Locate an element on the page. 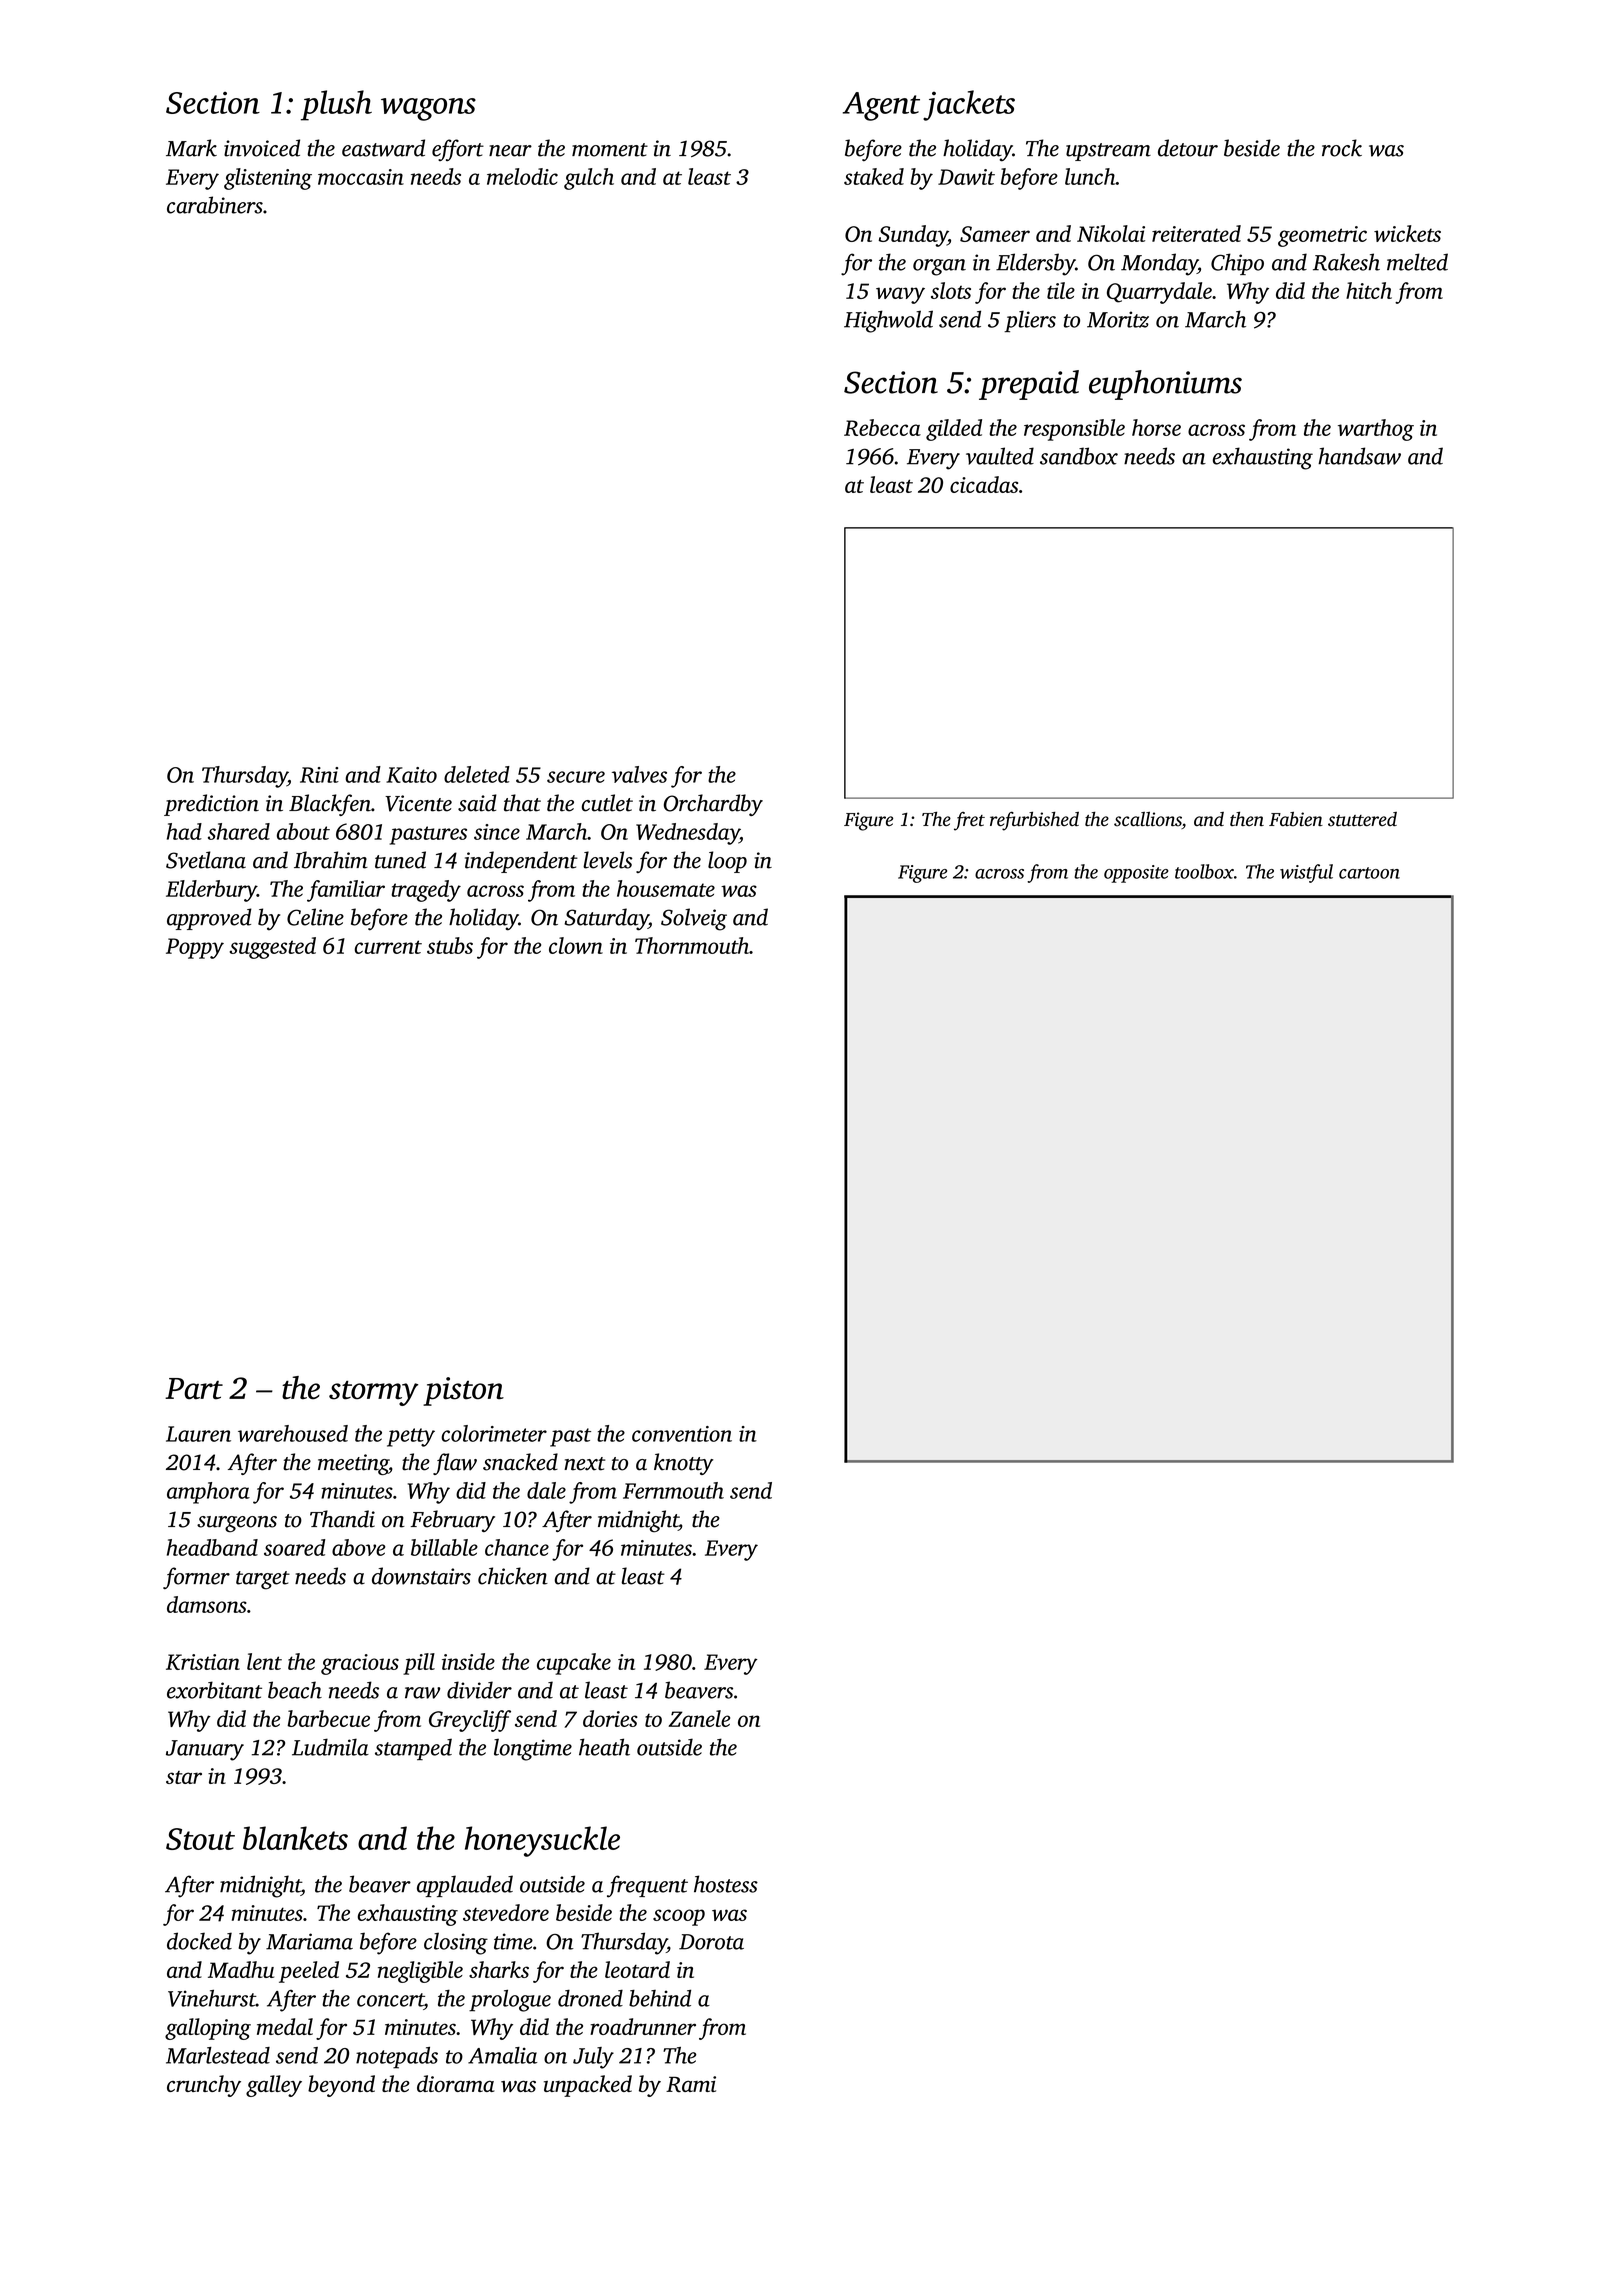 This document has width=1620, height=2292. Zanele is located at coordinates (699, 1718).
